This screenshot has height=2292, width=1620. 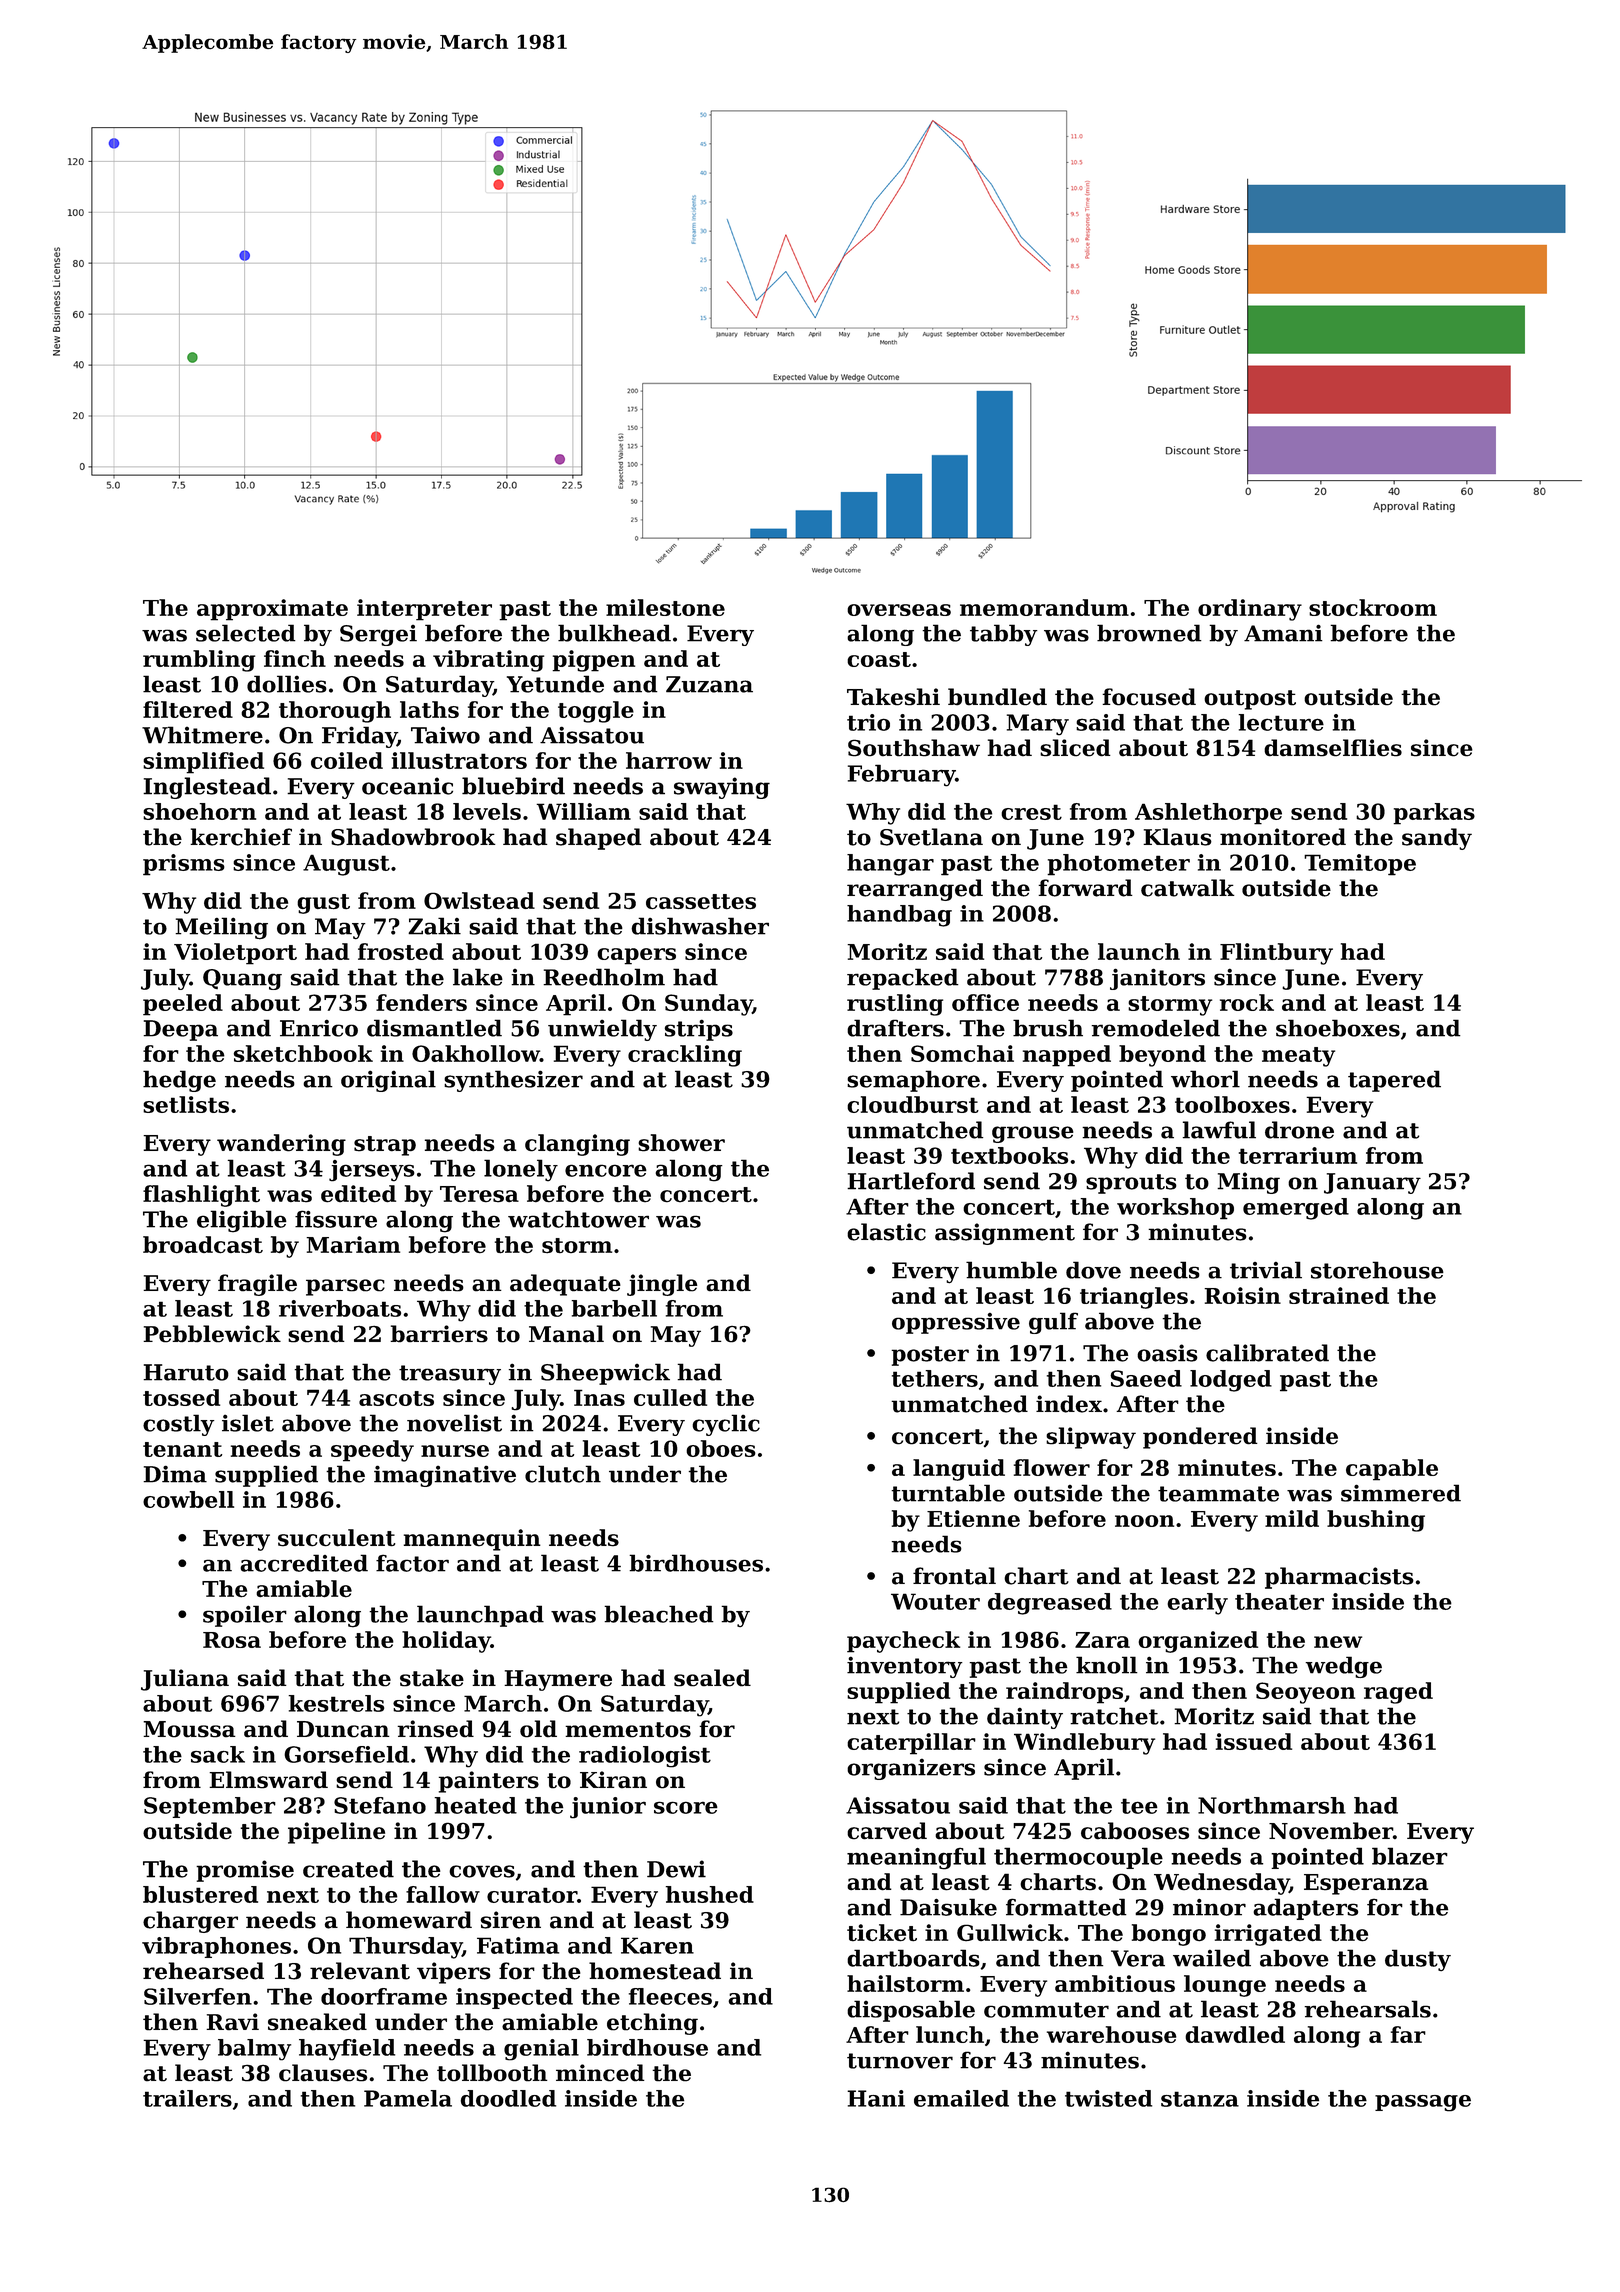 I want to click on rumbling, so click(x=199, y=661).
